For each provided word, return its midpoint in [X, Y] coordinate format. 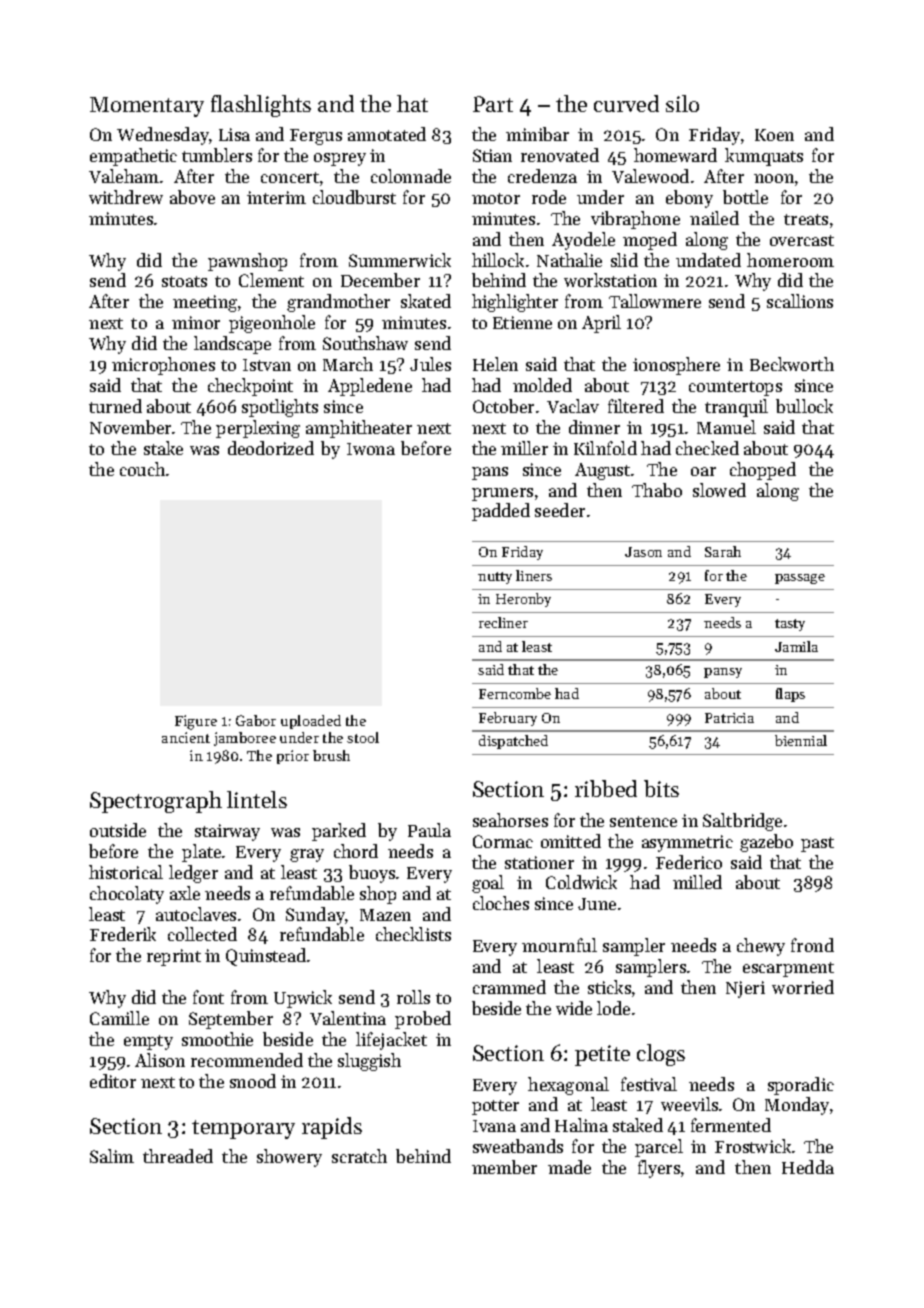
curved [626, 103]
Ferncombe [515, 693]
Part [493, 104]
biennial [801, 740]
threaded [178, 1156]
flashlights [261, 106]
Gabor [256, 720]
